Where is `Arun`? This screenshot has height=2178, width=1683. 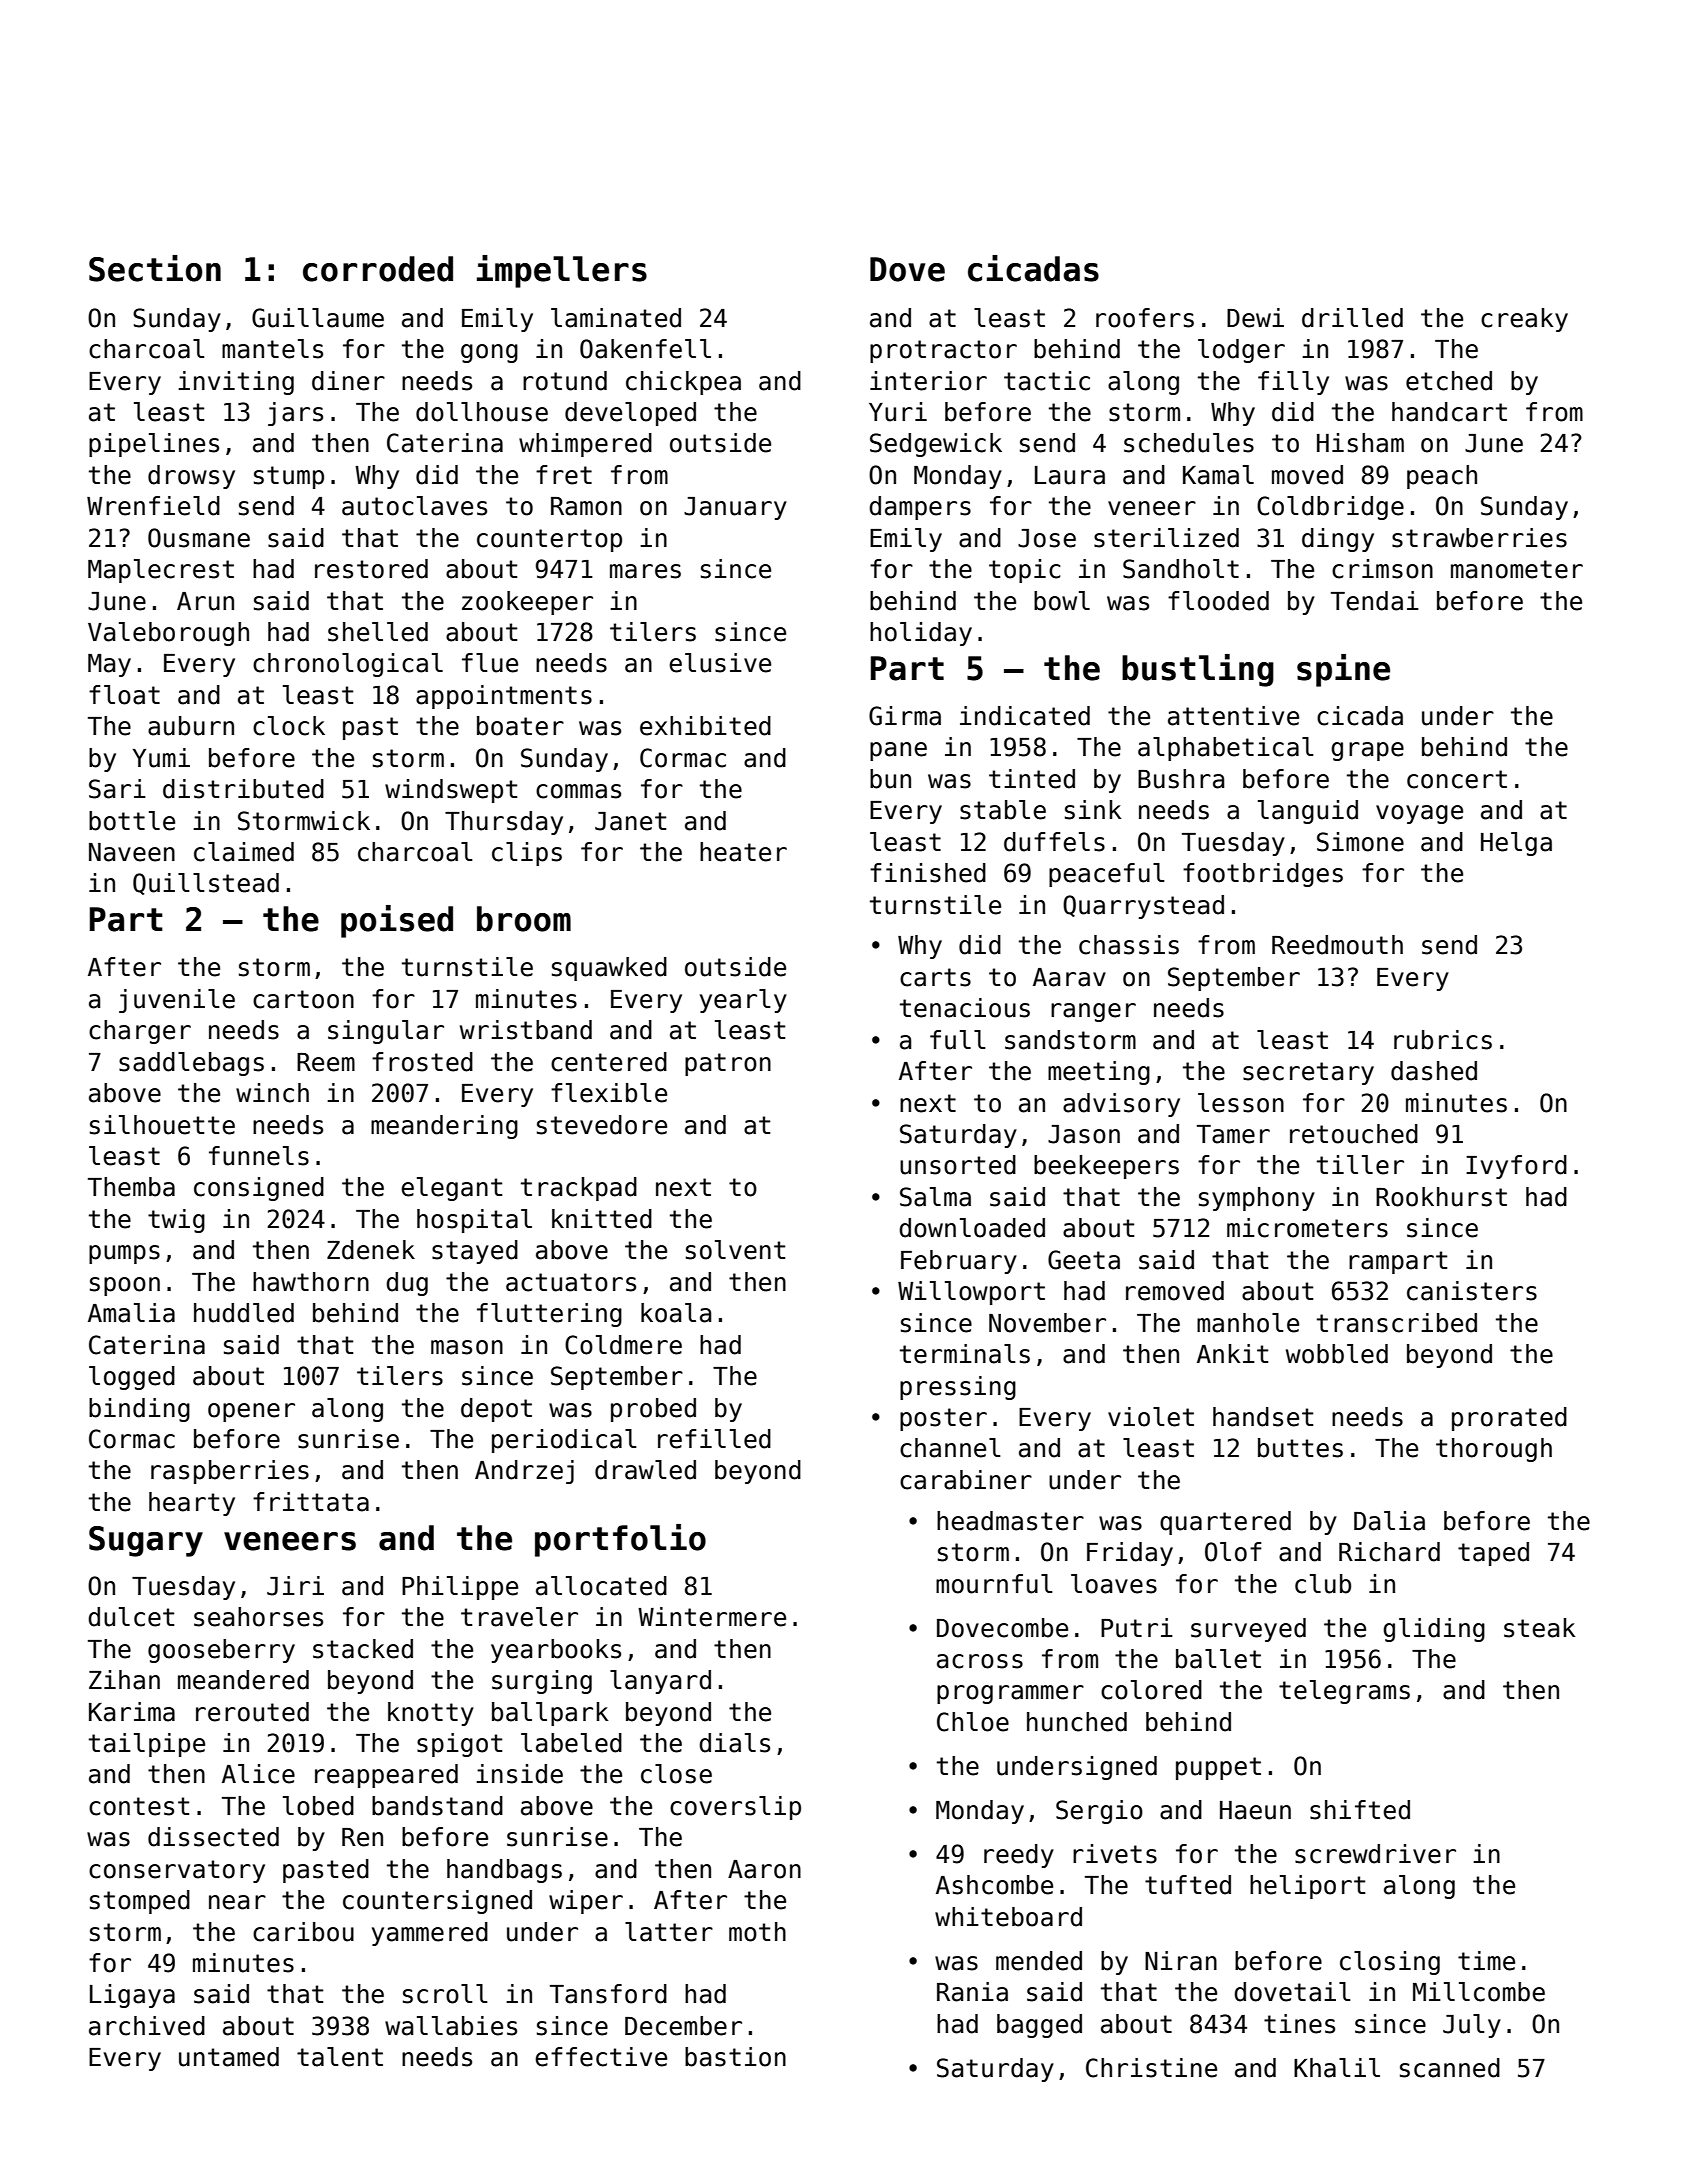 Arun is located at coordinates (205, 601).
